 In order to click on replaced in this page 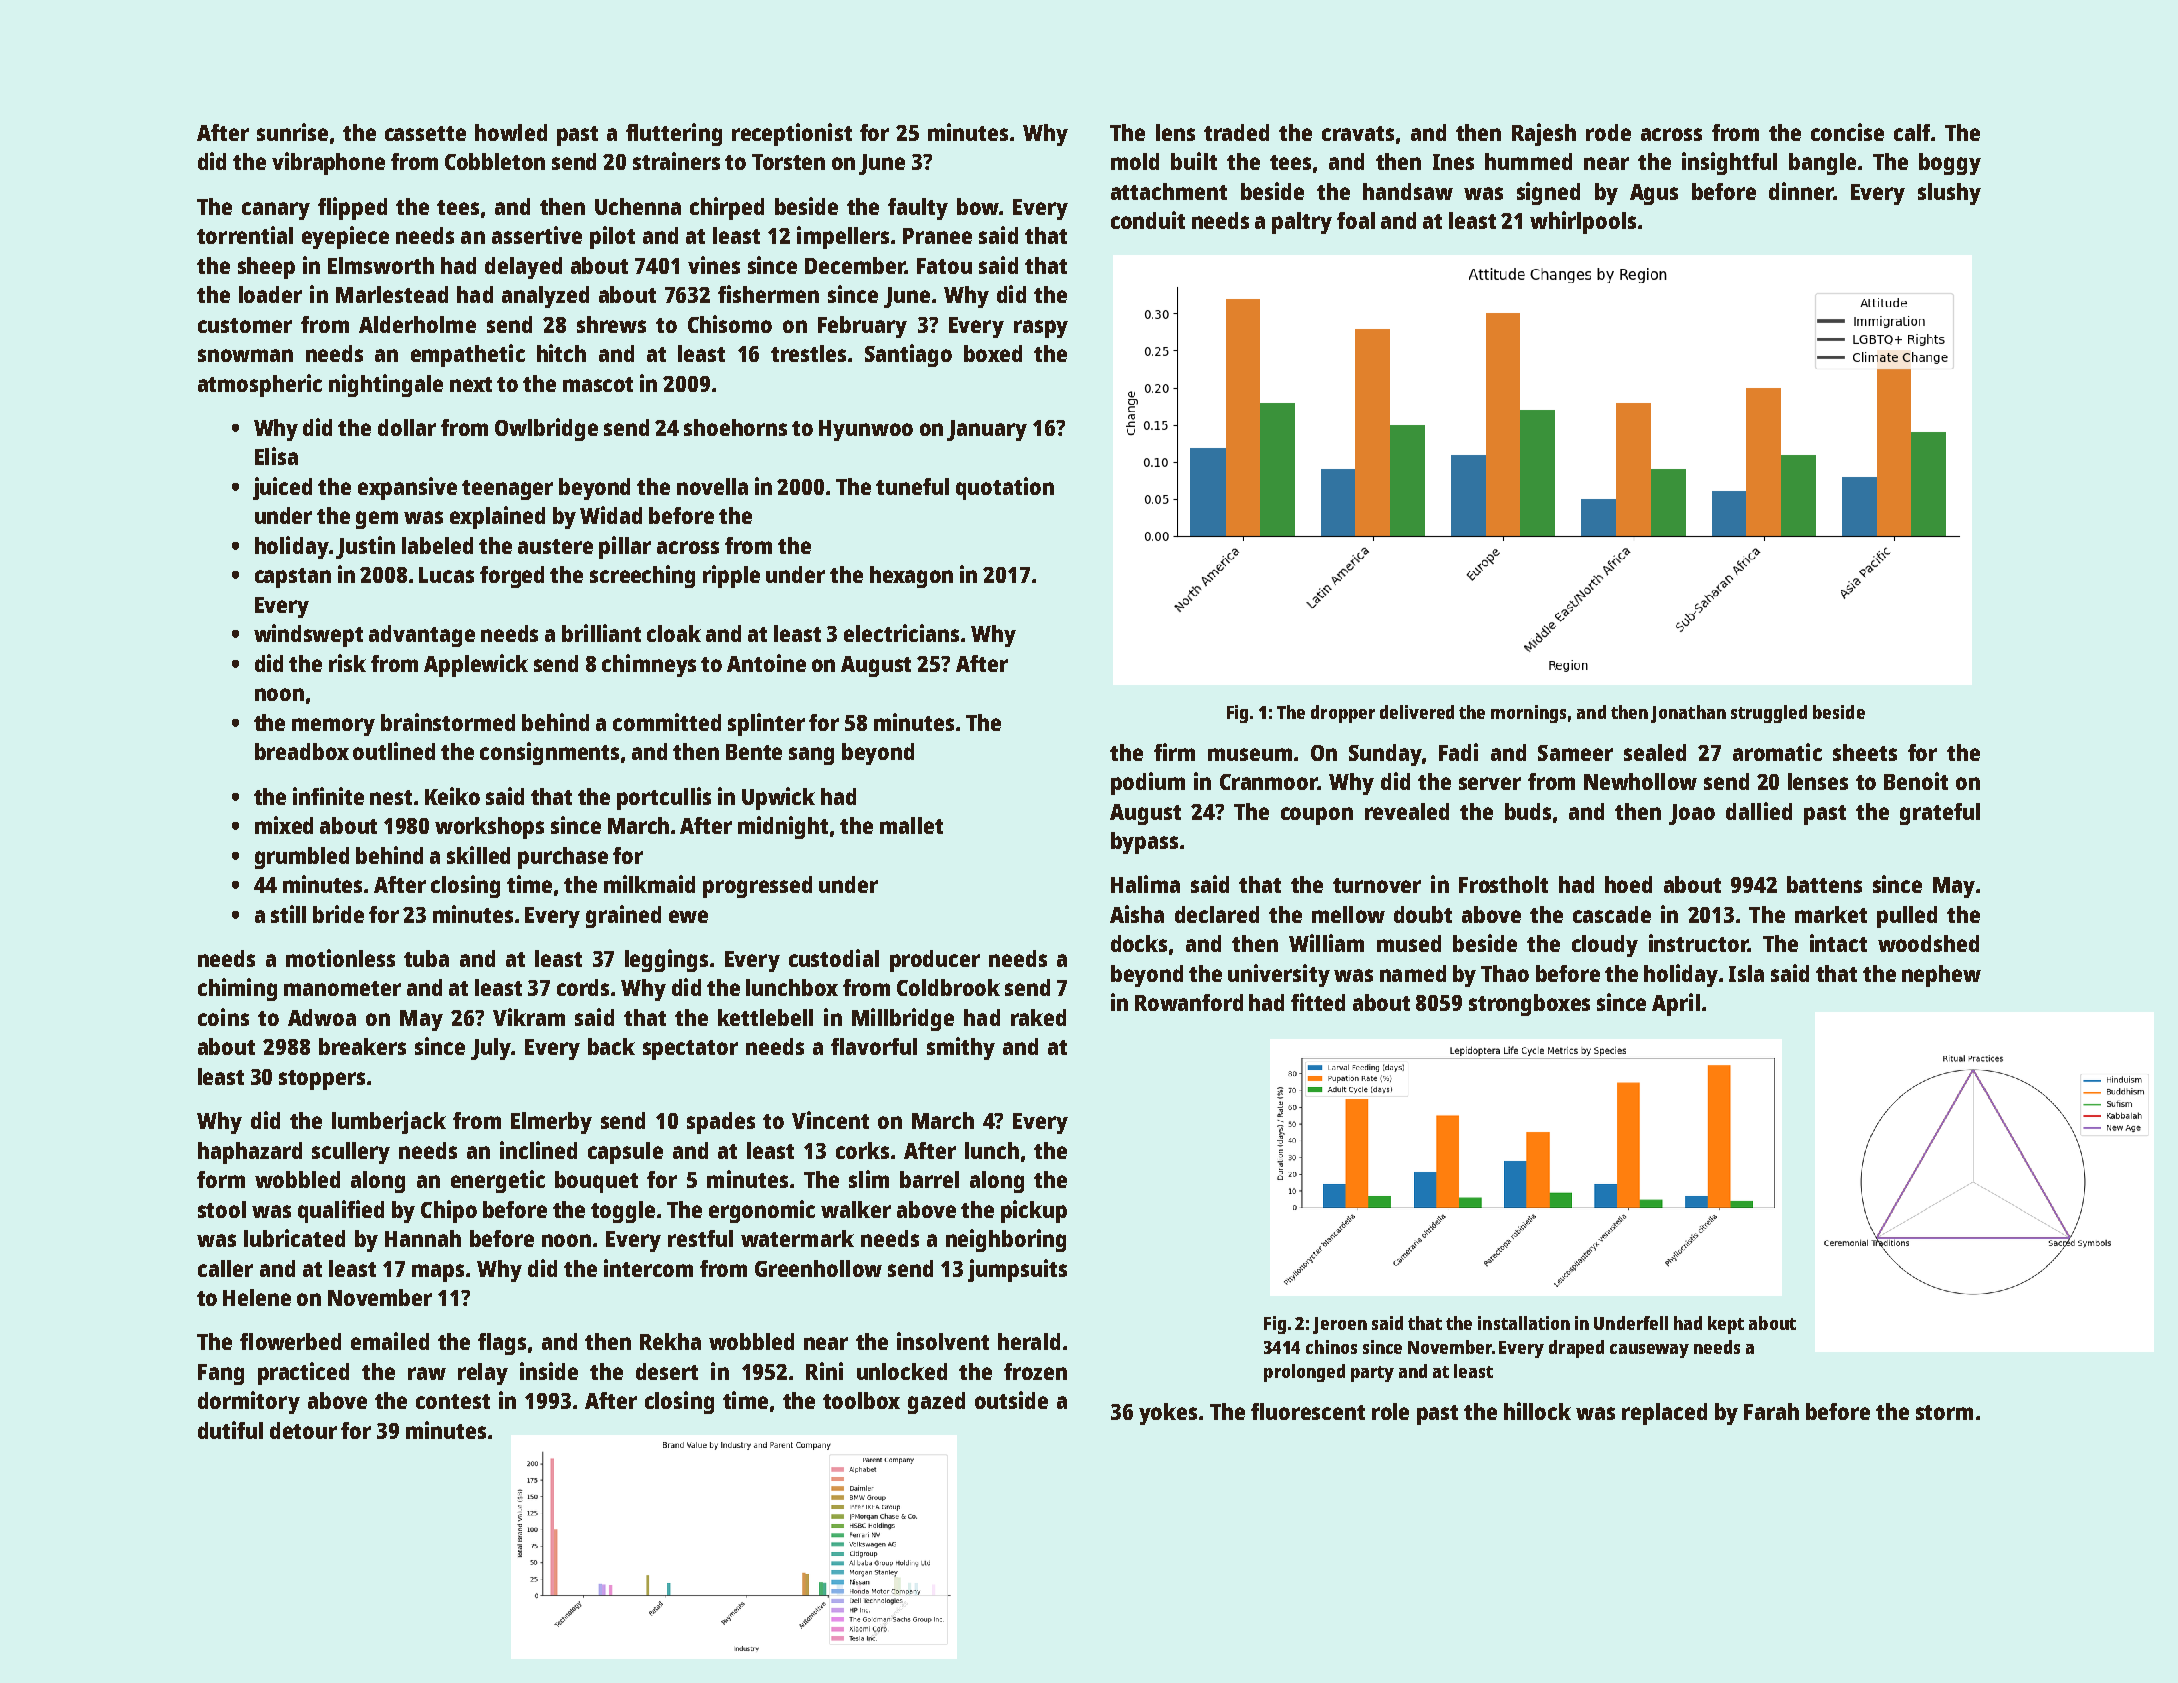, I will do `click(1664, 1414)`.
